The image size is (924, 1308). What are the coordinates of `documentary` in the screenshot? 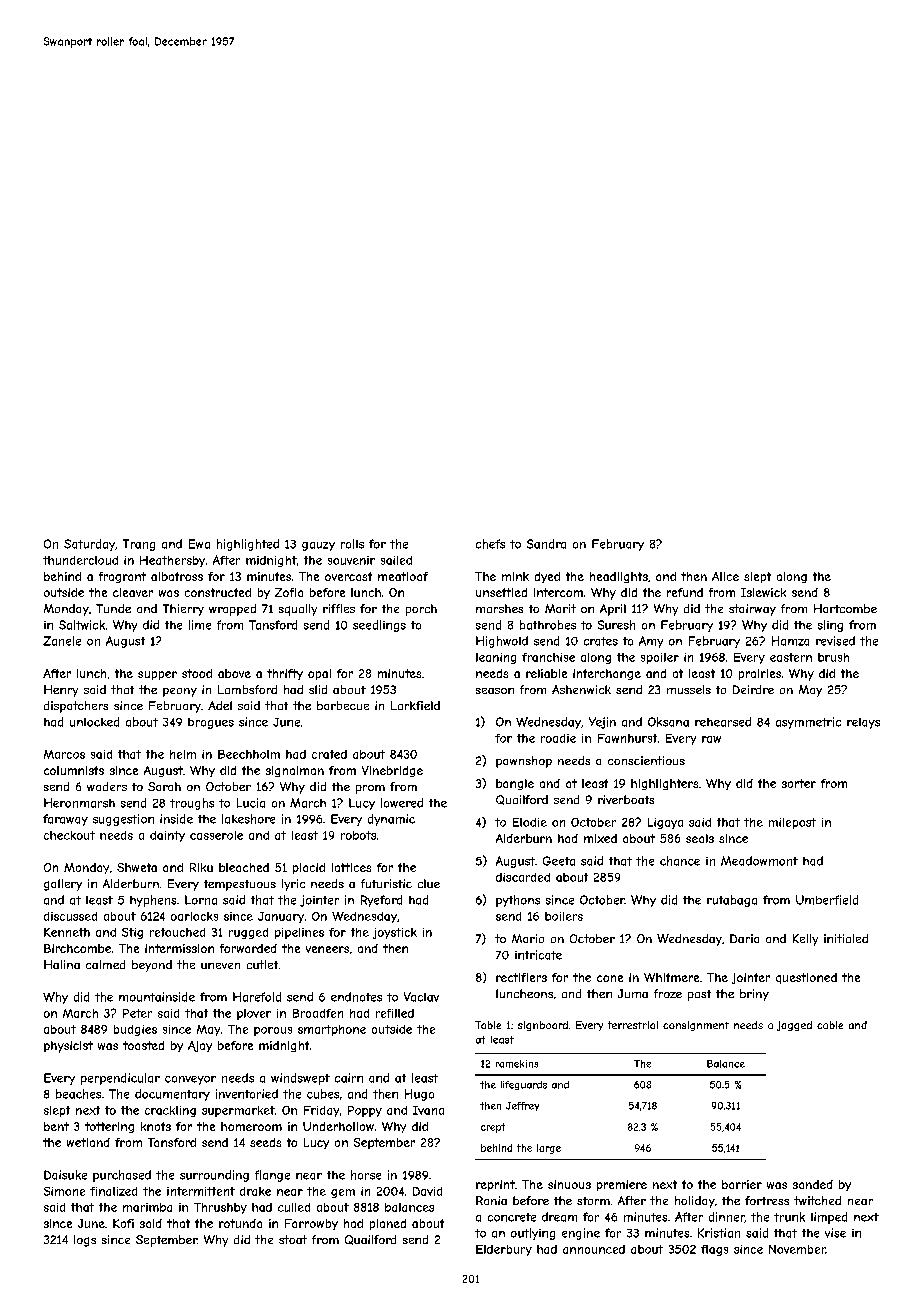 It's located at (172, 1095).
